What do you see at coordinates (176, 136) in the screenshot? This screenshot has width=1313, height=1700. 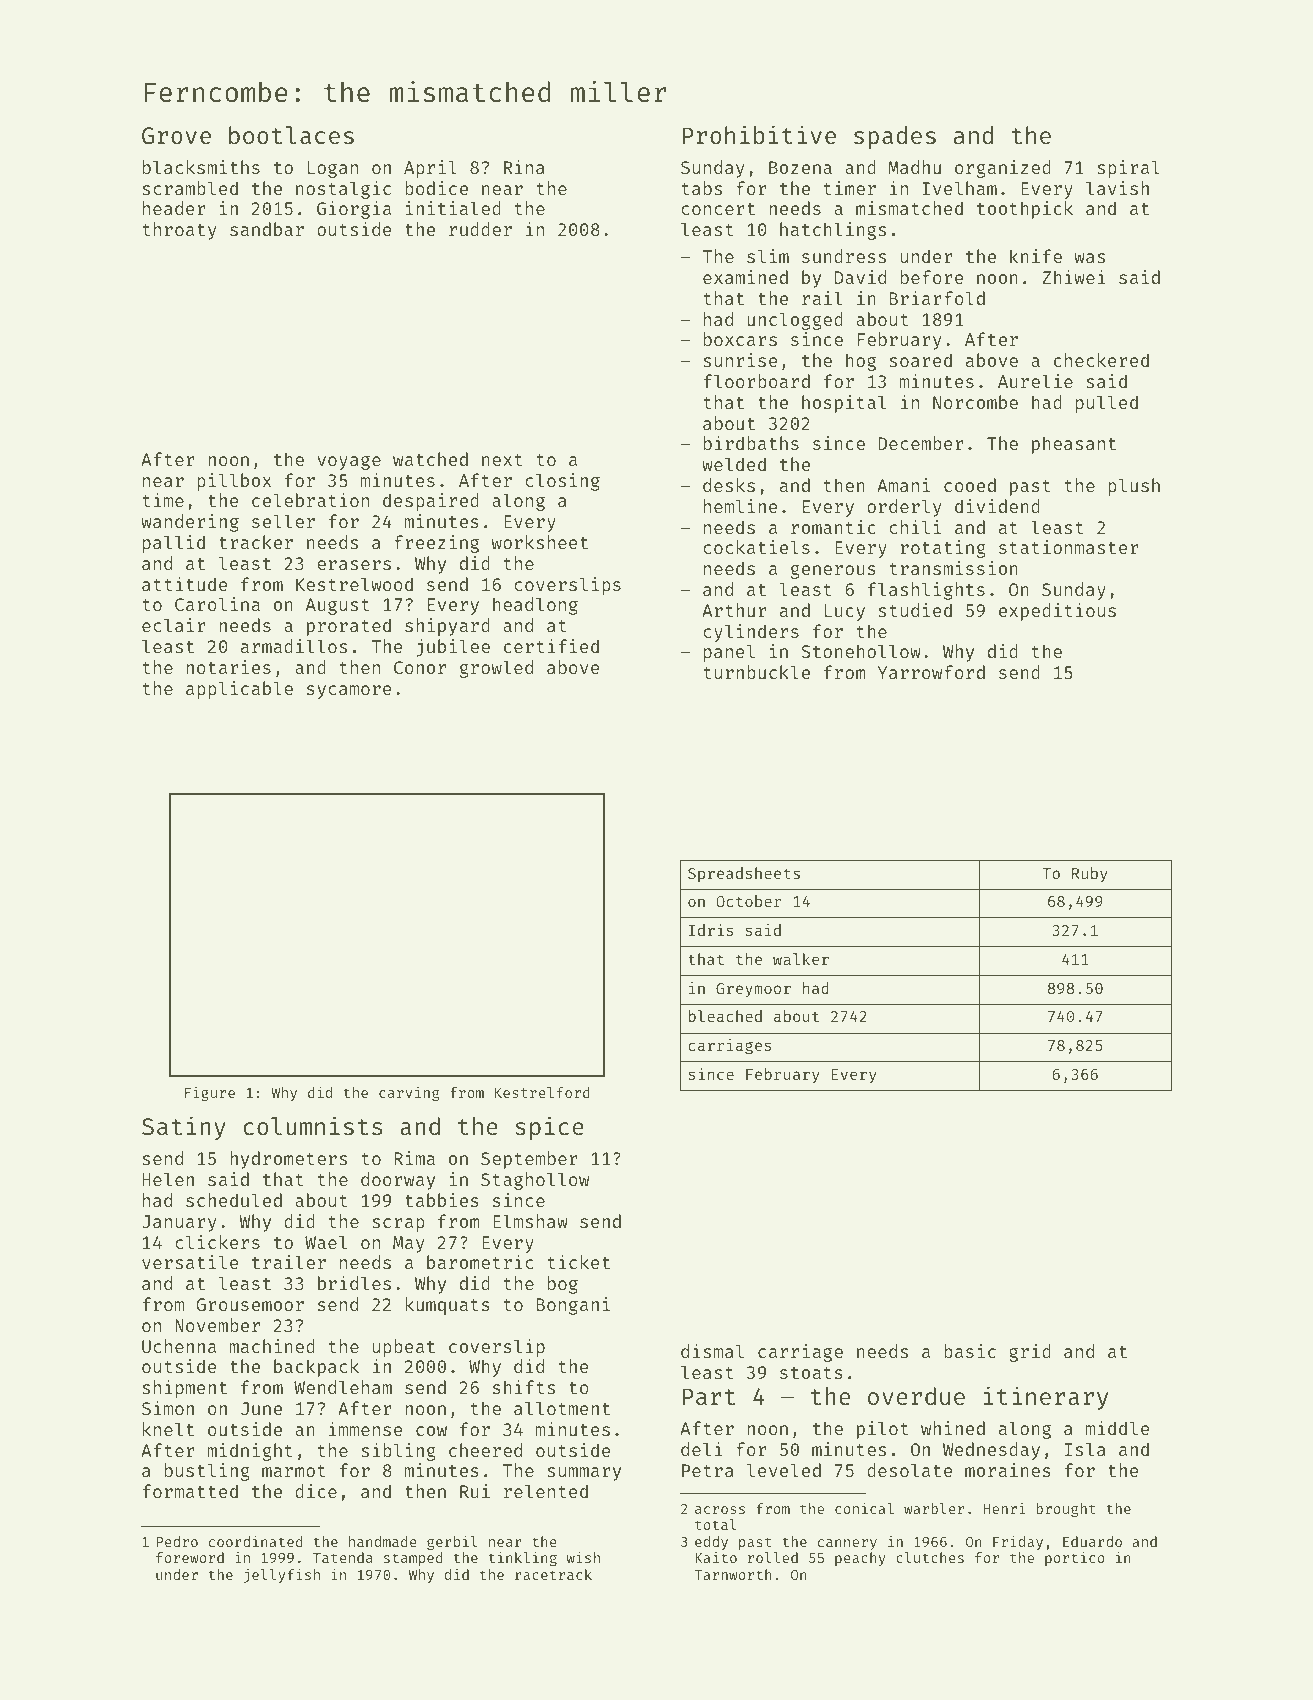 I see `Grove` at bounding box center [176, 136].
